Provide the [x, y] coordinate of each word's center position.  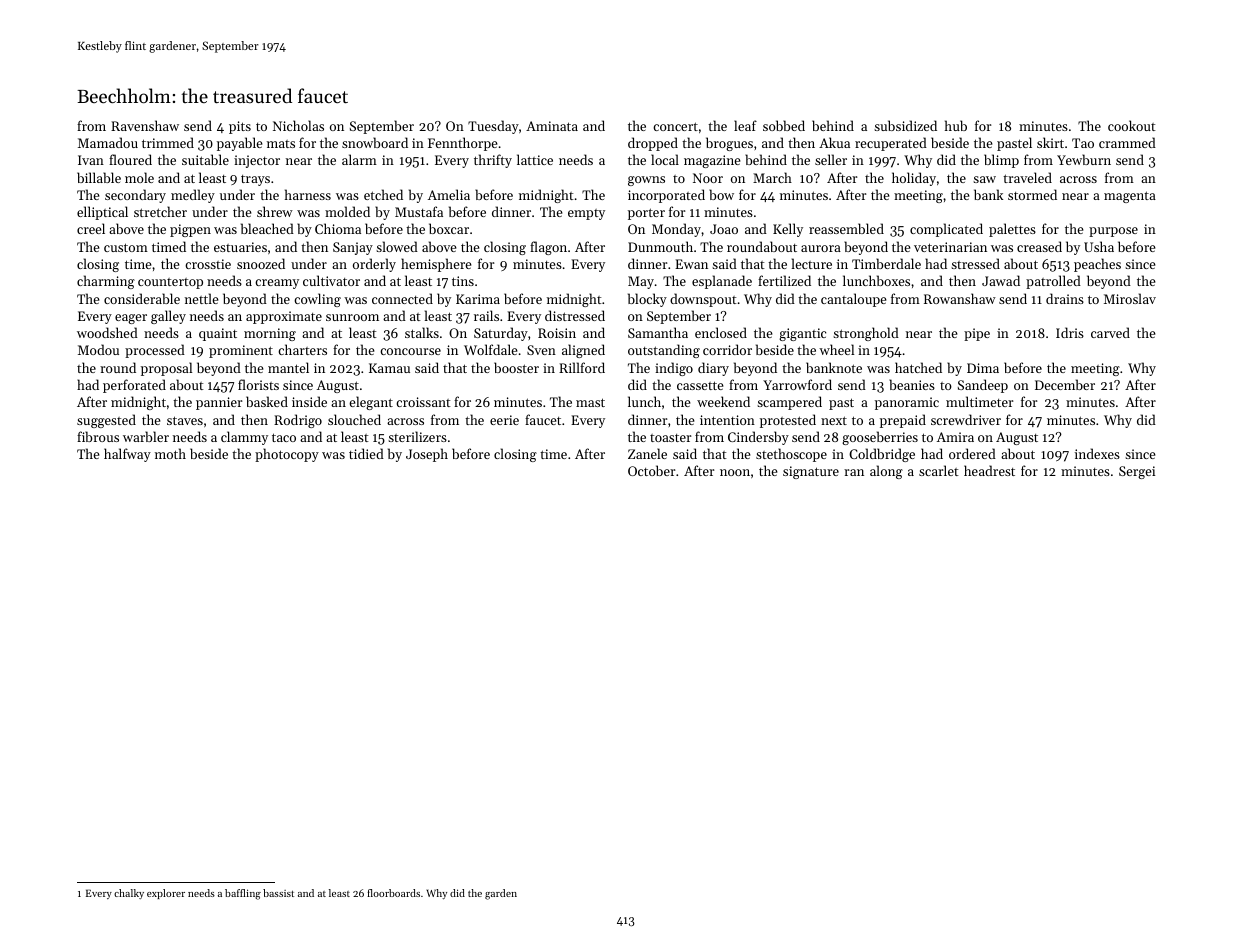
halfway [127, 455]
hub [956, 125]
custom [126, 247]
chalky [129, 894]
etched [383, 194]
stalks [422, 332]
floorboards [393, 893]
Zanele [647, 453]
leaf [745, 125]
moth [170, 453]
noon [735, 472]
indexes [1097, 453]
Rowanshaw [960, 298]
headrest [989, 470]
